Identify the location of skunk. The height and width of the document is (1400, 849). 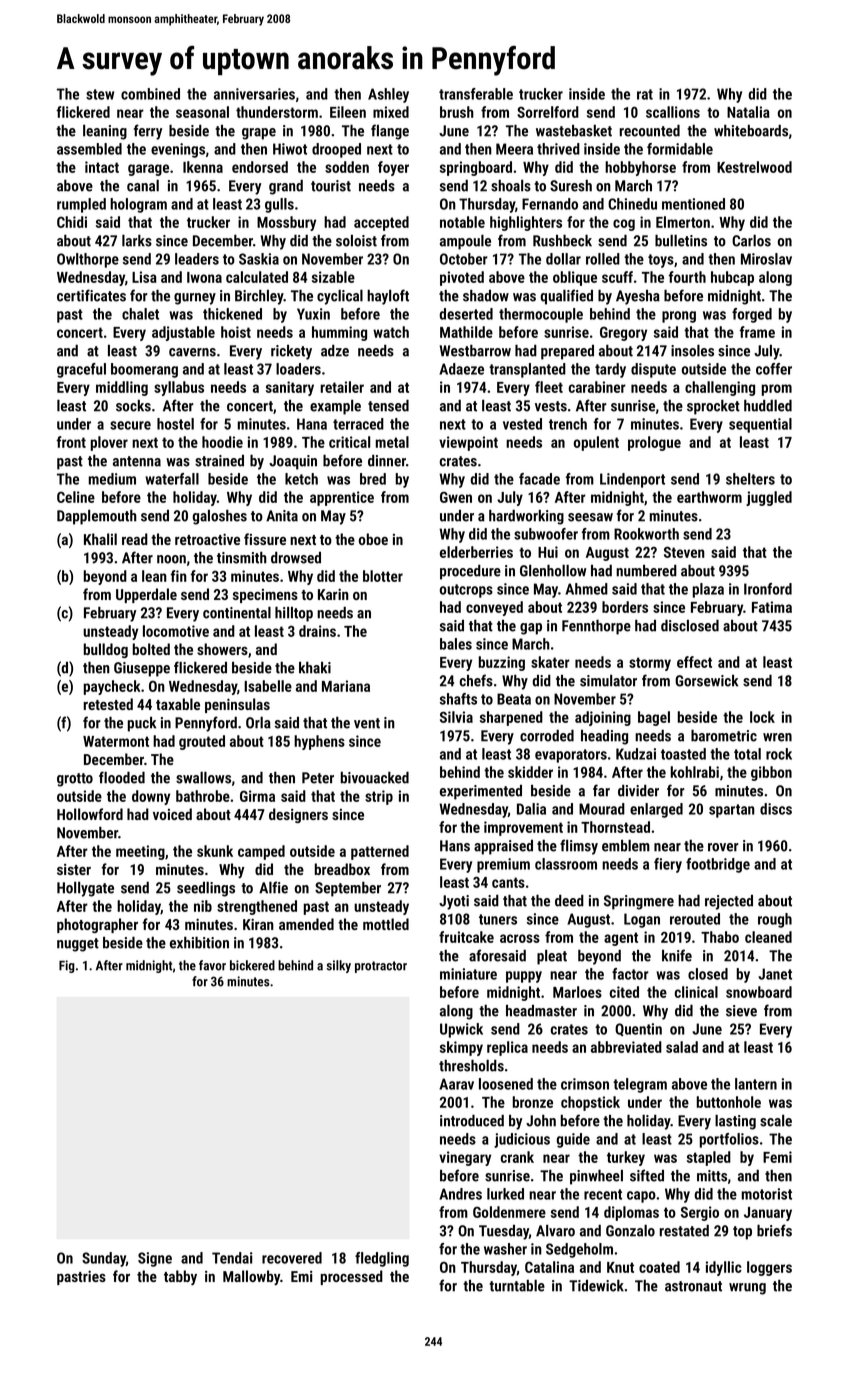
(215, 851).
